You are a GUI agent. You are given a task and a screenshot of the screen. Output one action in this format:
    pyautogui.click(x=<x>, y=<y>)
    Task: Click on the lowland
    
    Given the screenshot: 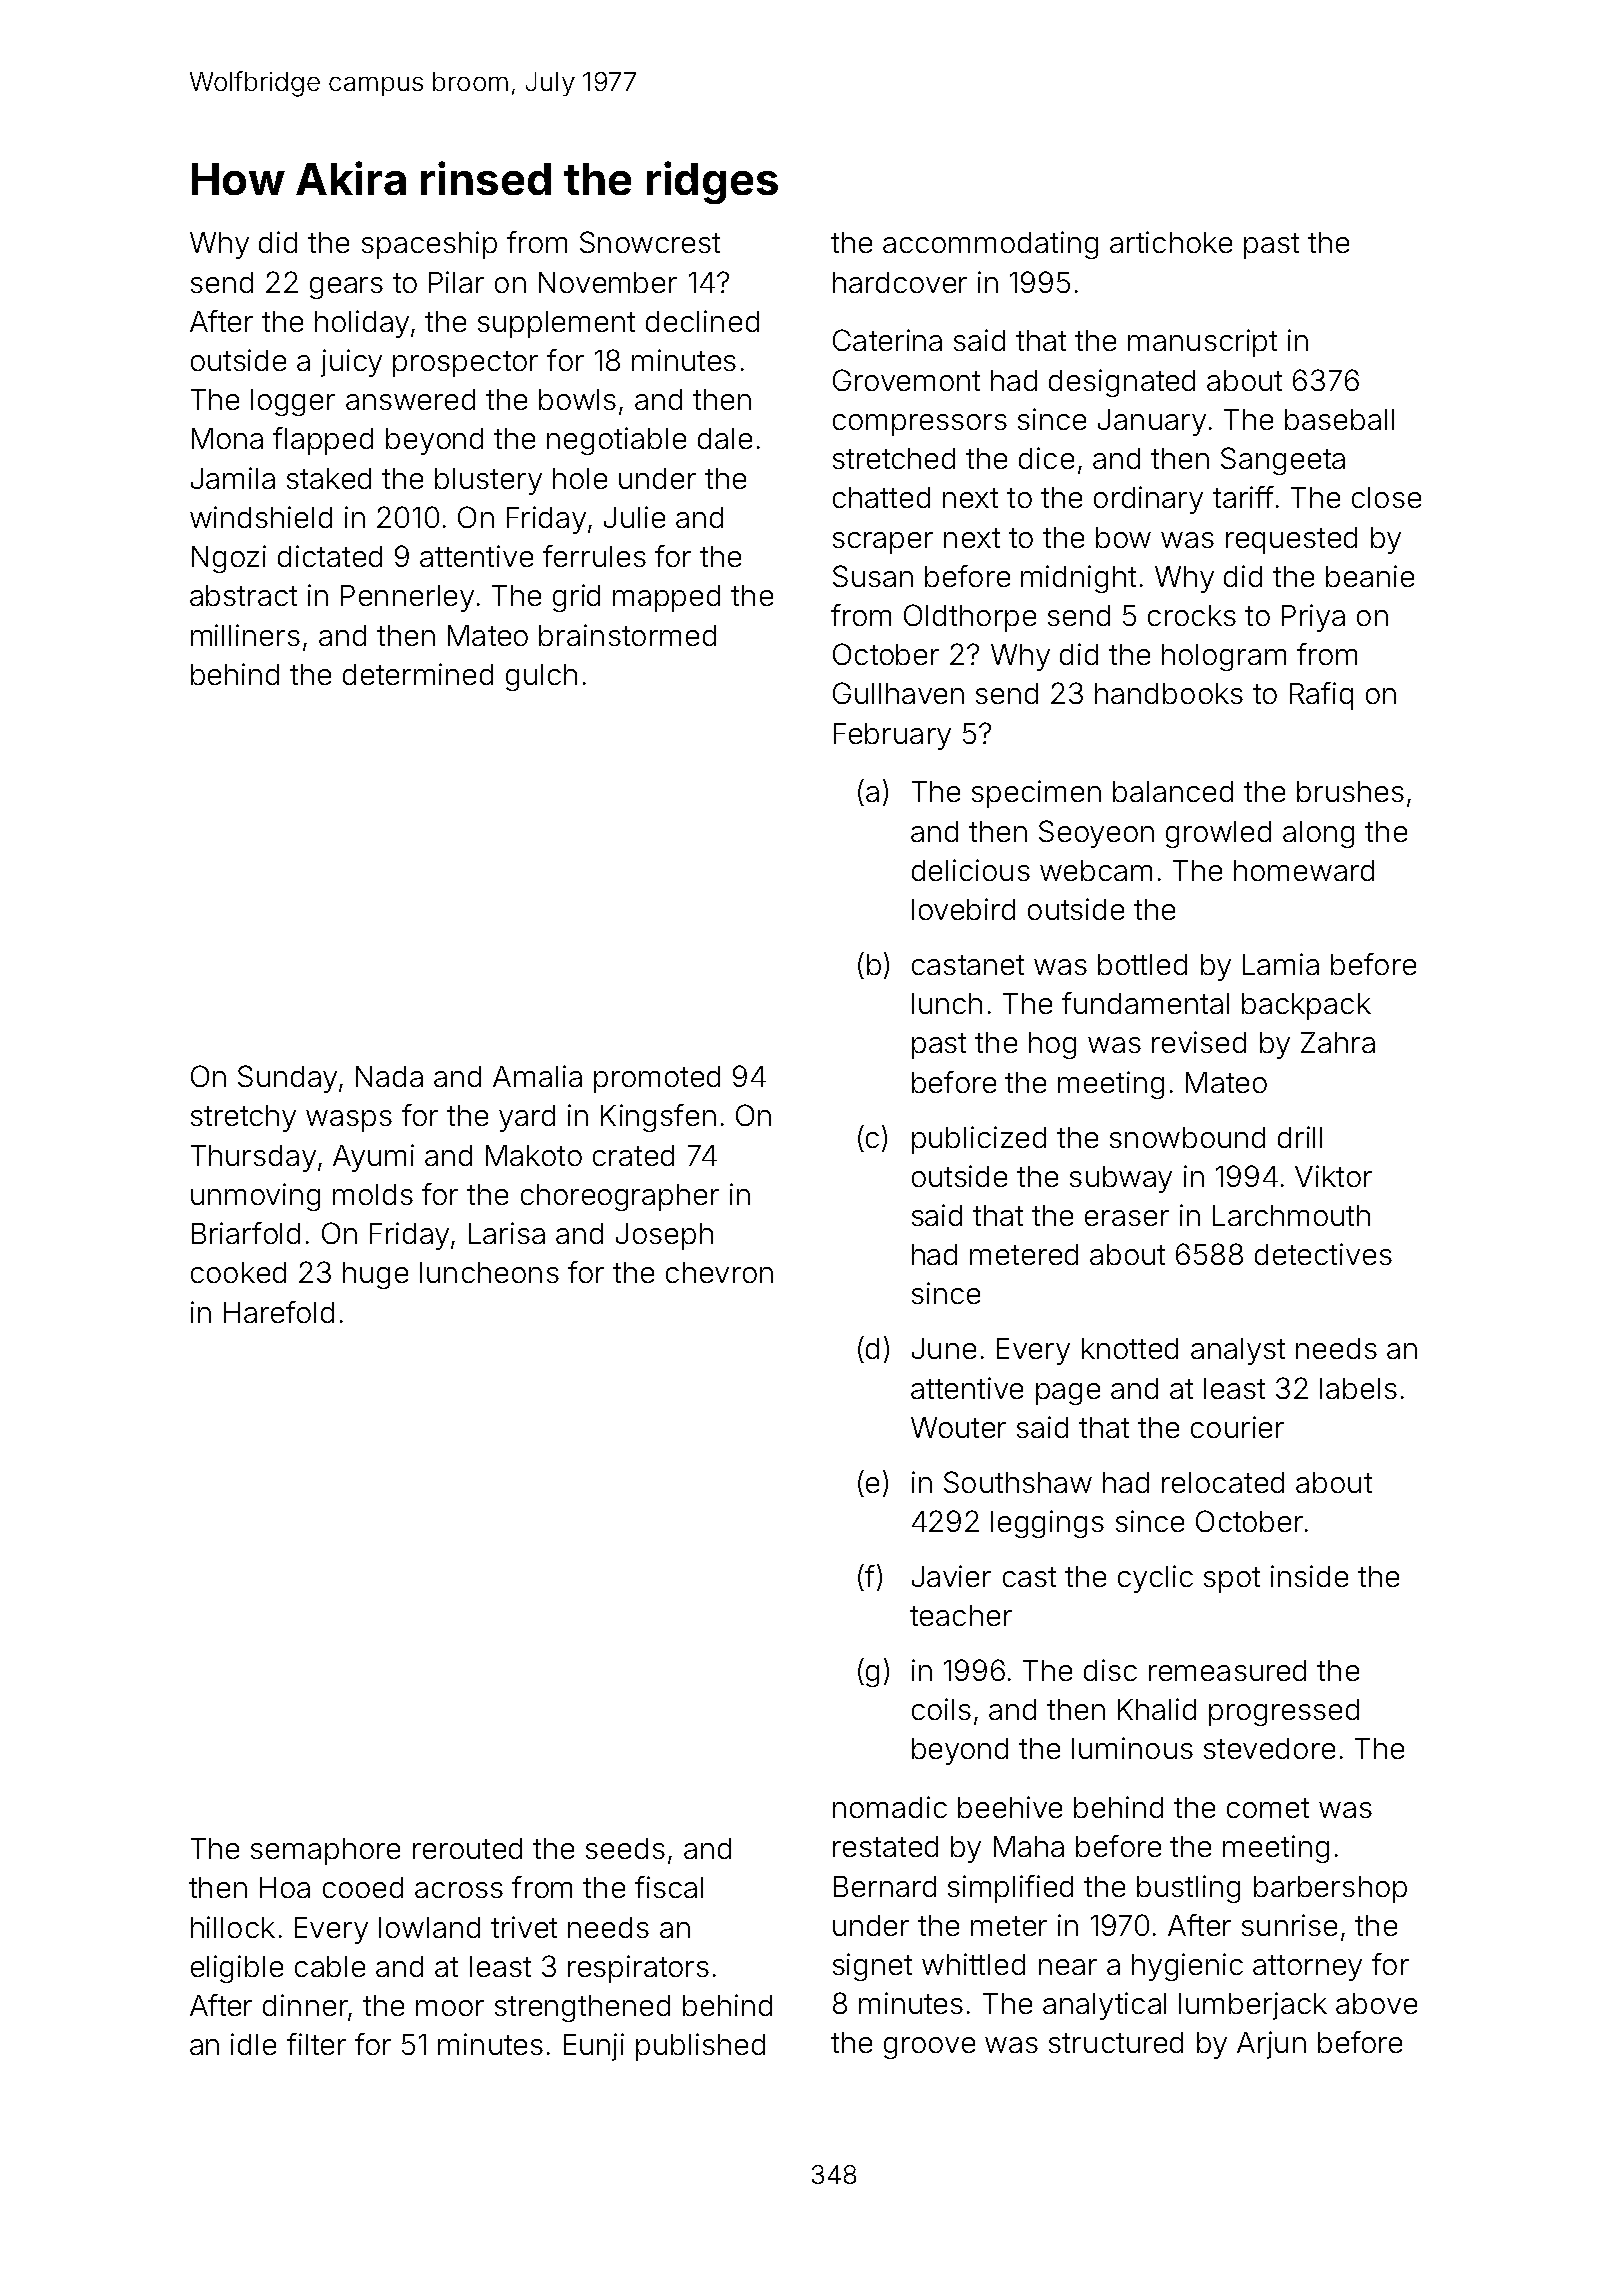 What is the action you would take?
    pyautogui.click(x=429, y=1927)
